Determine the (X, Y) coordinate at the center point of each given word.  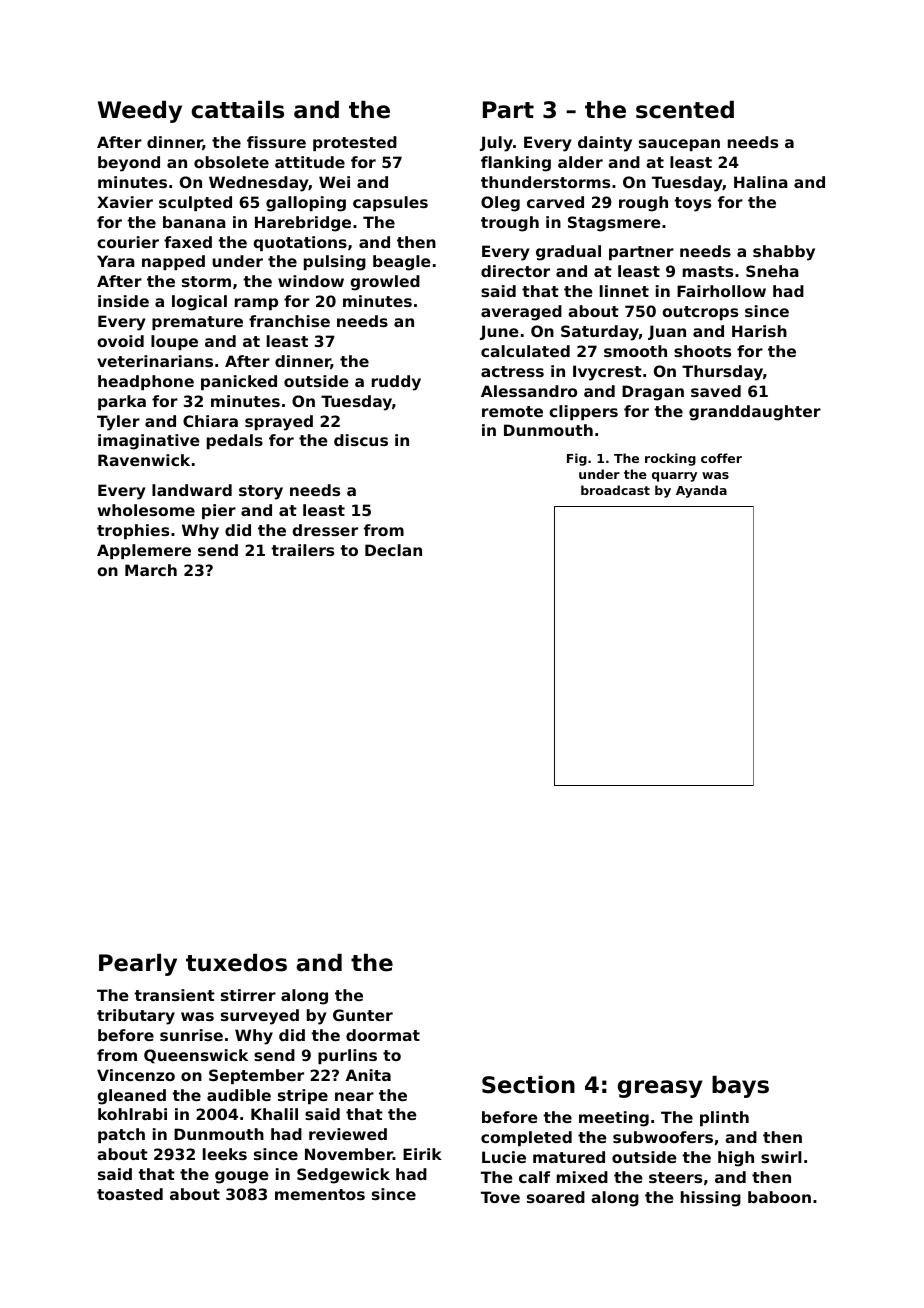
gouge (242, 1177)
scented (685, 110)
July (496, 144)
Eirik (422, 1154)
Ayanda (701, 491)
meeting (614, 1119)
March (151, 570)
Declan (393, 550)
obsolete (231, 162)
